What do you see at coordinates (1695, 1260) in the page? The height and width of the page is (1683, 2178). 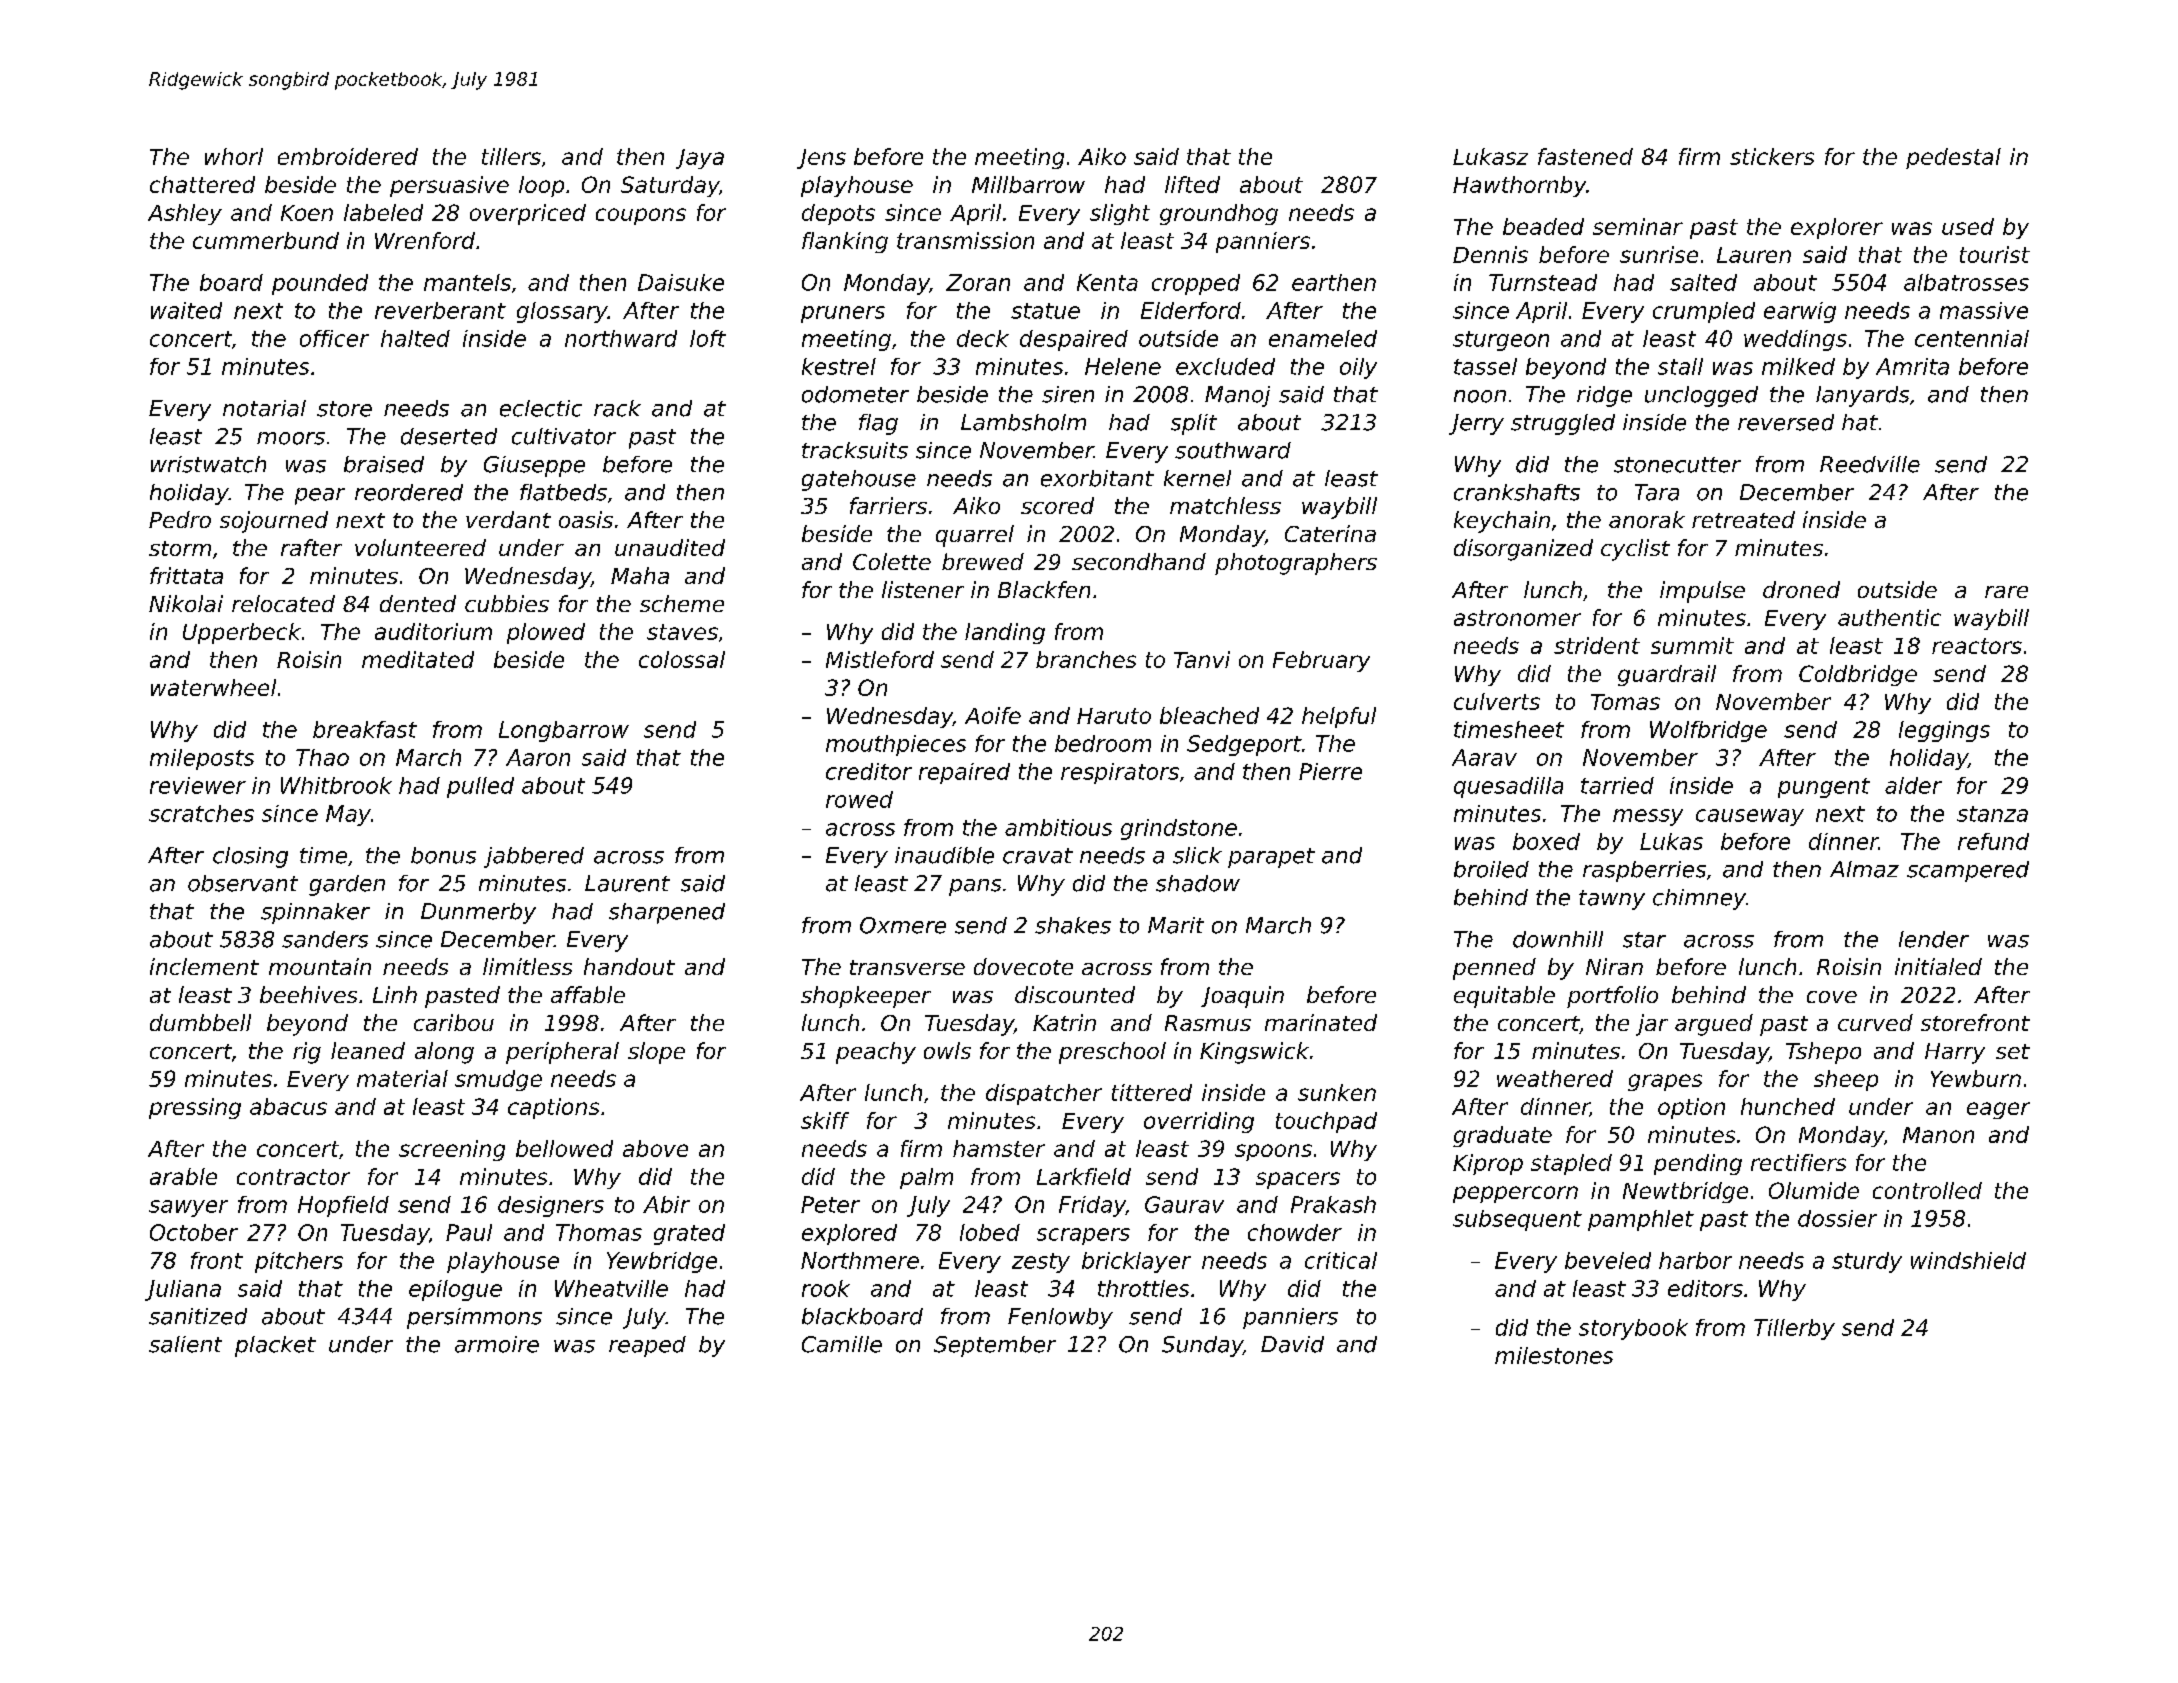 I see `harbor` at bounding box center [1695, 1260].
